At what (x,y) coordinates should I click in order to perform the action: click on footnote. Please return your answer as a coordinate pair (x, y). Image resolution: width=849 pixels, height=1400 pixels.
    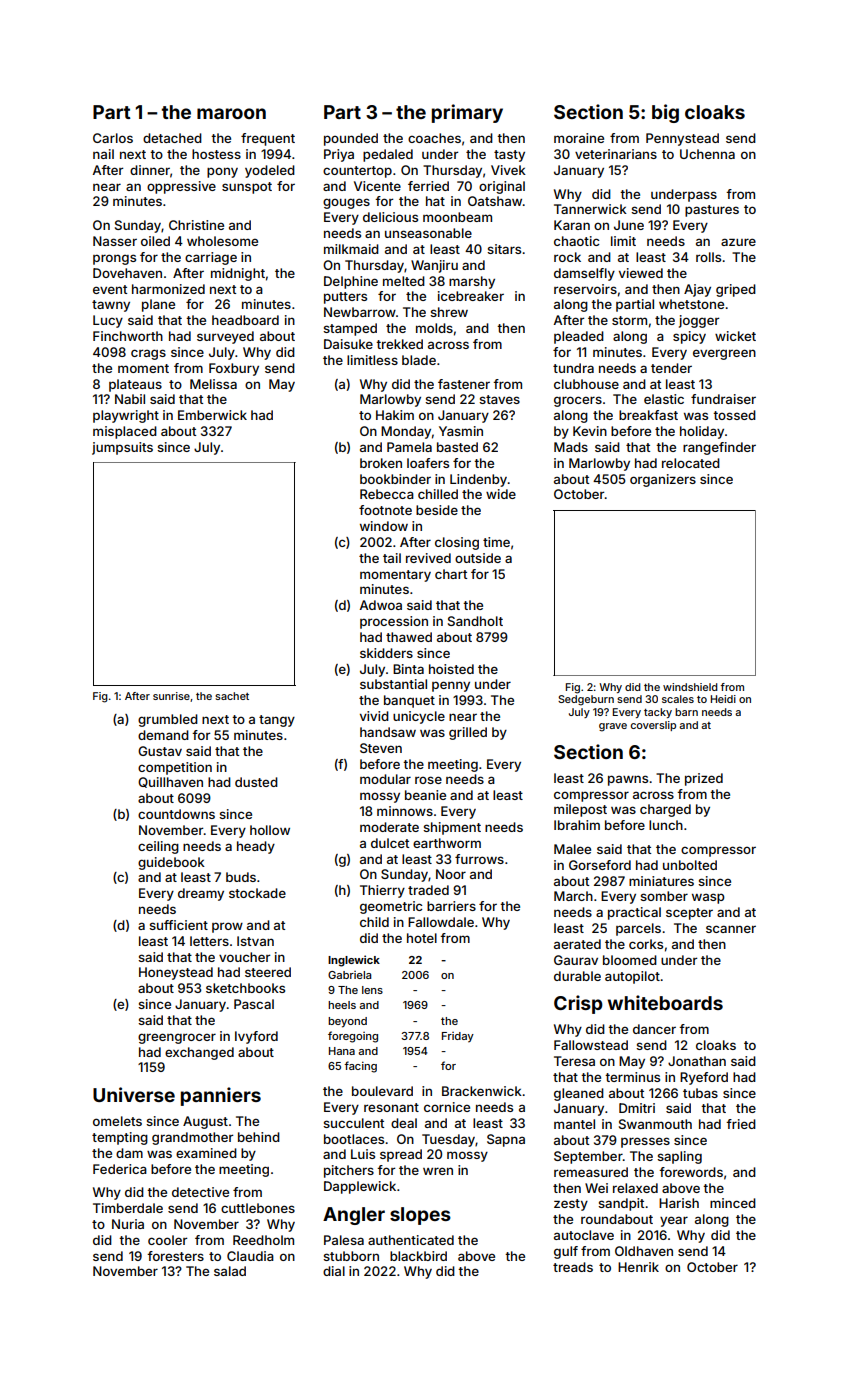
    Looking at the image, I should click on (385, 510).
